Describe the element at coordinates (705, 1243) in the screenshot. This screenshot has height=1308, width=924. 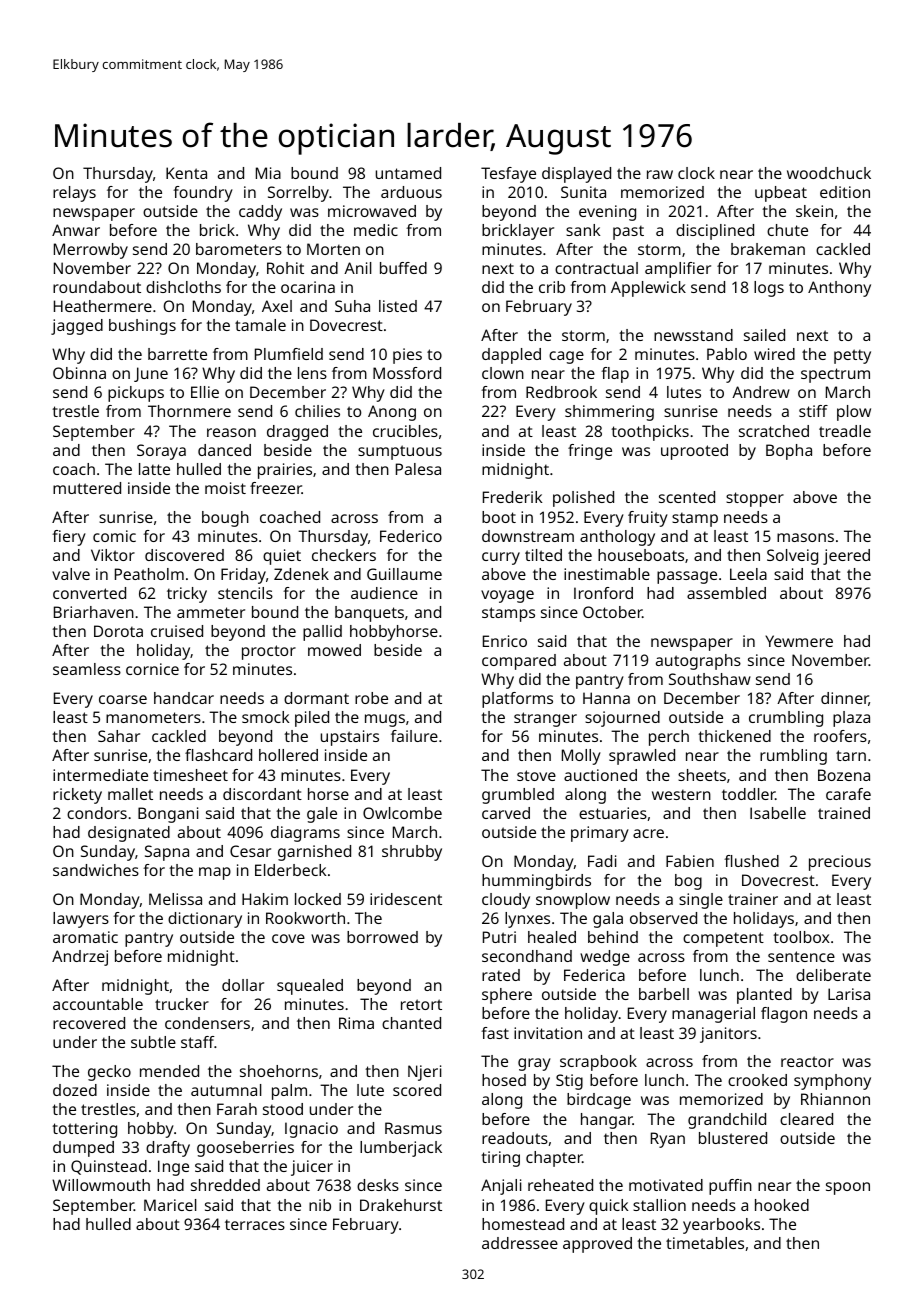
I see `timetables` at that location.
